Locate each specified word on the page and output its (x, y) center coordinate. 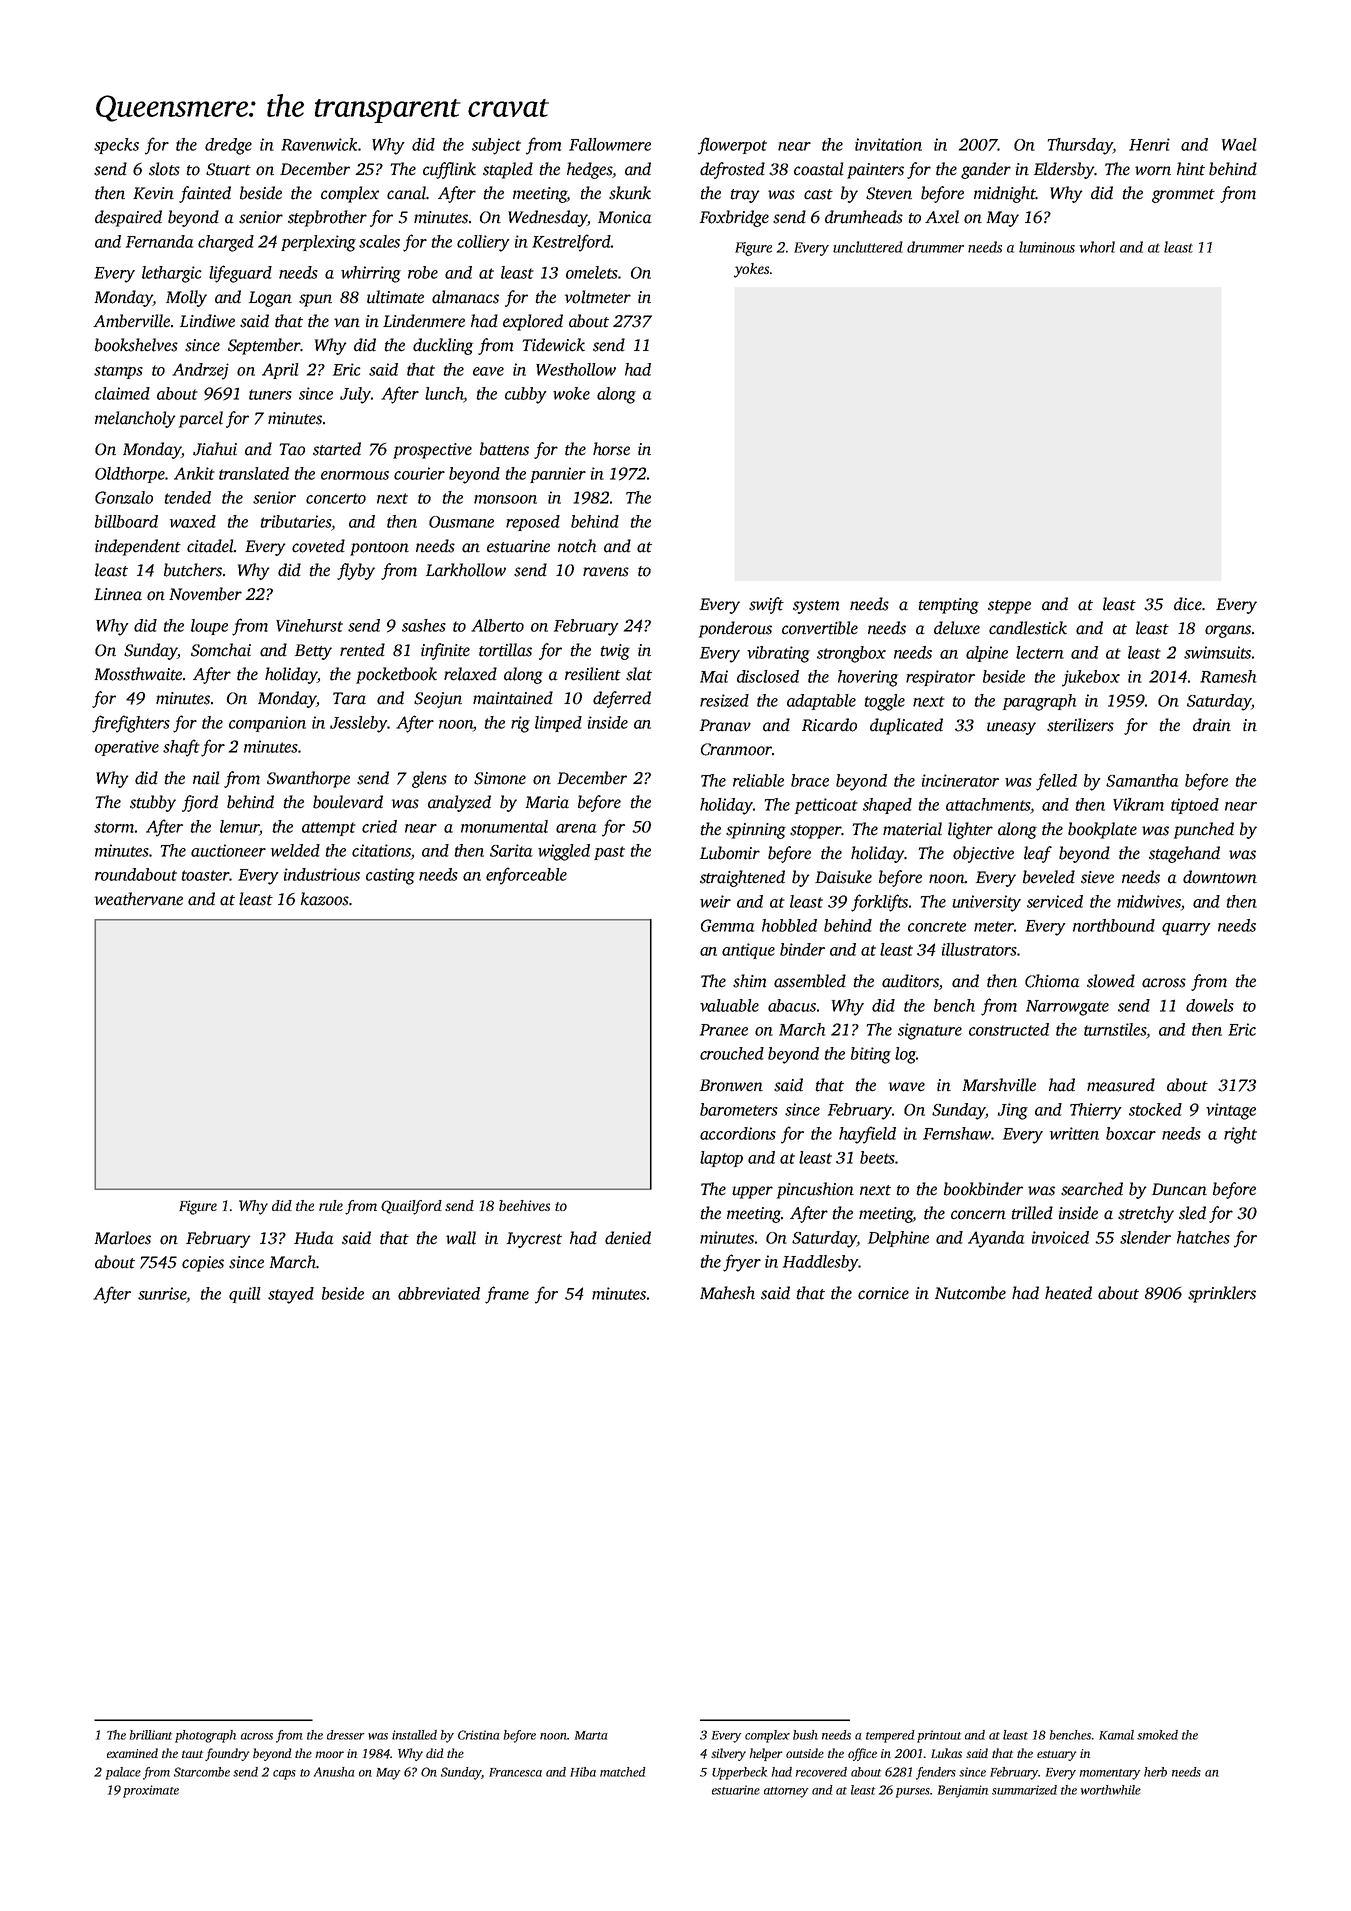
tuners (270, 394)
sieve (1097, 877)
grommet (1183, 196)
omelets (592, 272)
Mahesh (727, 1293)
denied (628, 1238)
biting (871, 1055)
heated (1068, 1293)
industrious (322, 874)
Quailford (411, 1207)
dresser (346, 1735)
